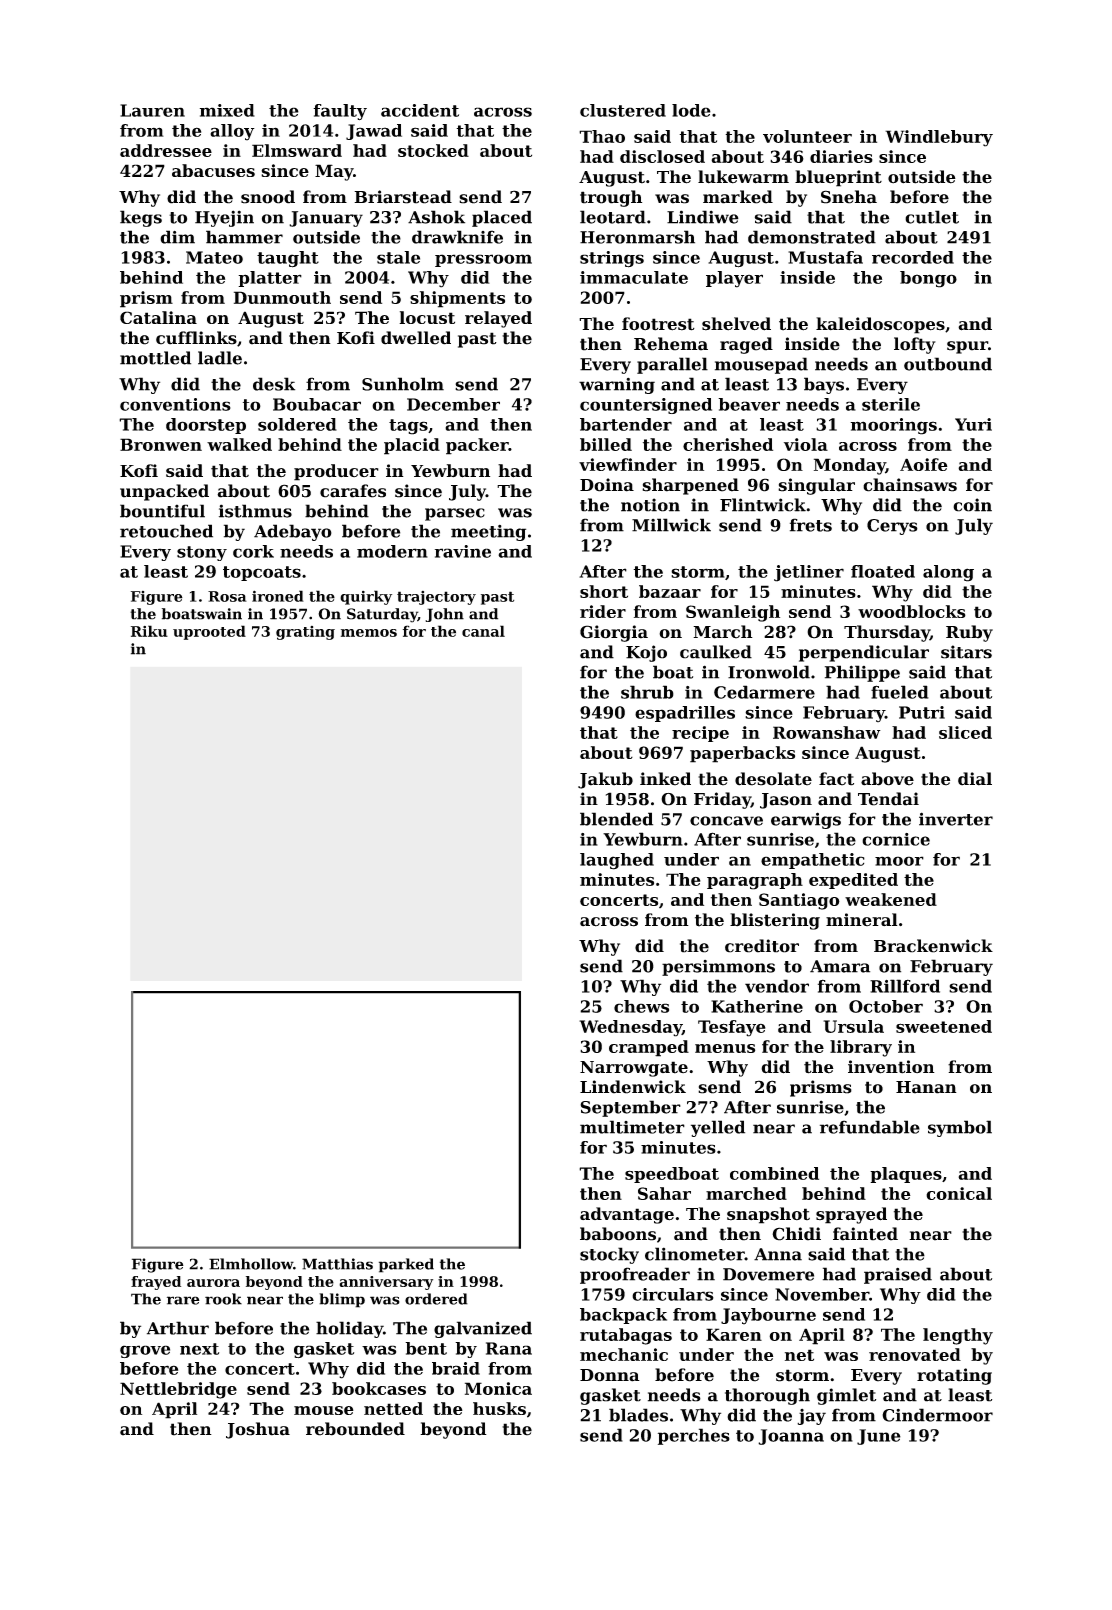  I want to click on faulty, so click(340, 112).
